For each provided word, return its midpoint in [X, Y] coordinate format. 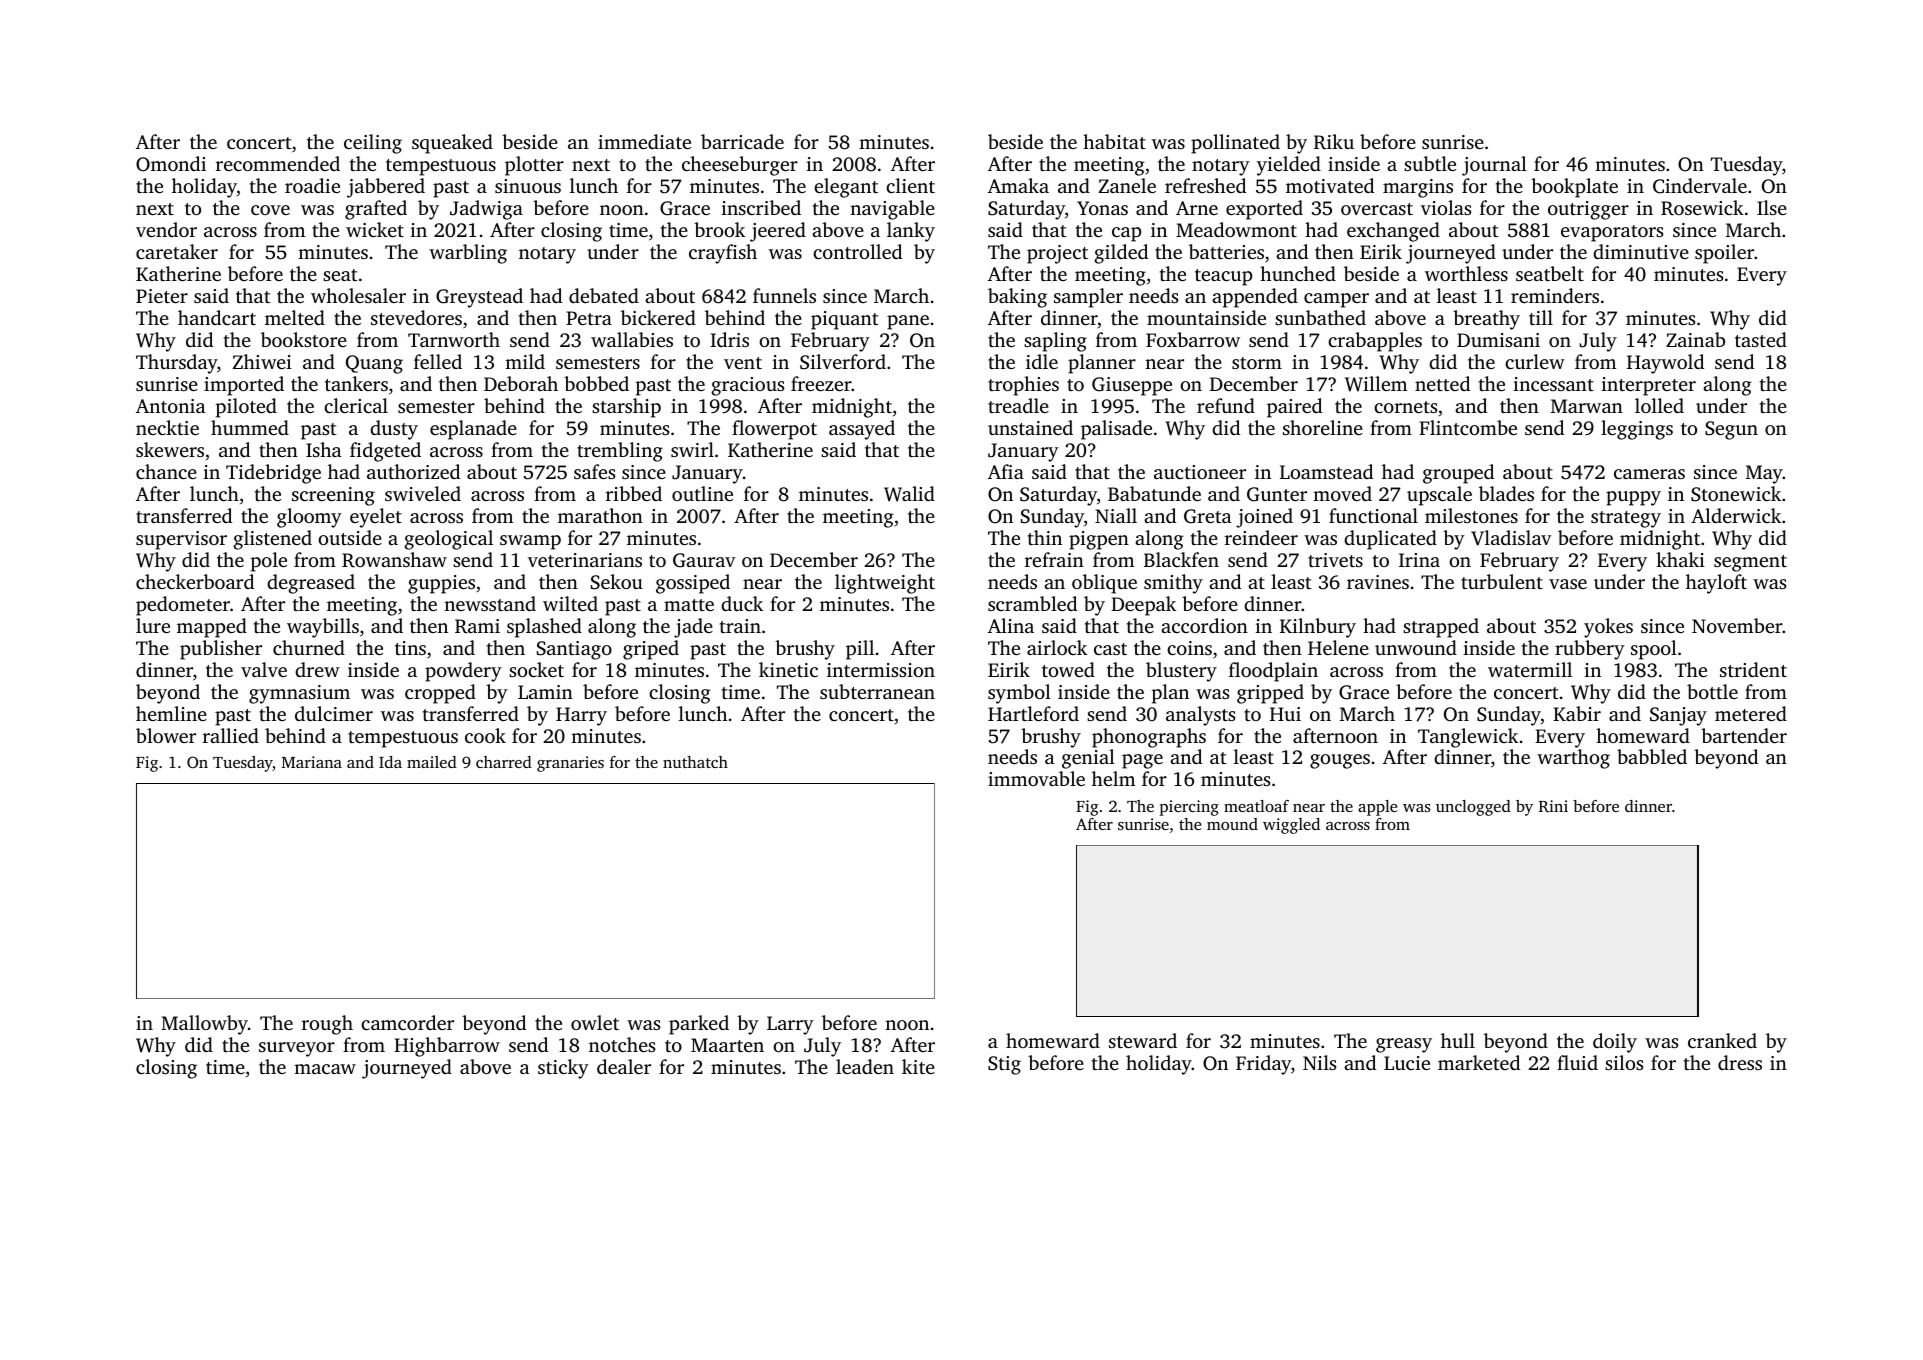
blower [166, 735]
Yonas [1102, 208]
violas [1446, 207]
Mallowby [204, 1025]
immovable [1036, 778]
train [740, 626]
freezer [821, 383]
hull [1458, 1040]
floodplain [1273, 672]
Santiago [574, 650]
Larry [790, 1025]
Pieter [162, 296]
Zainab [1695, 339]
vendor [166, 229]
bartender [1744, 735]
